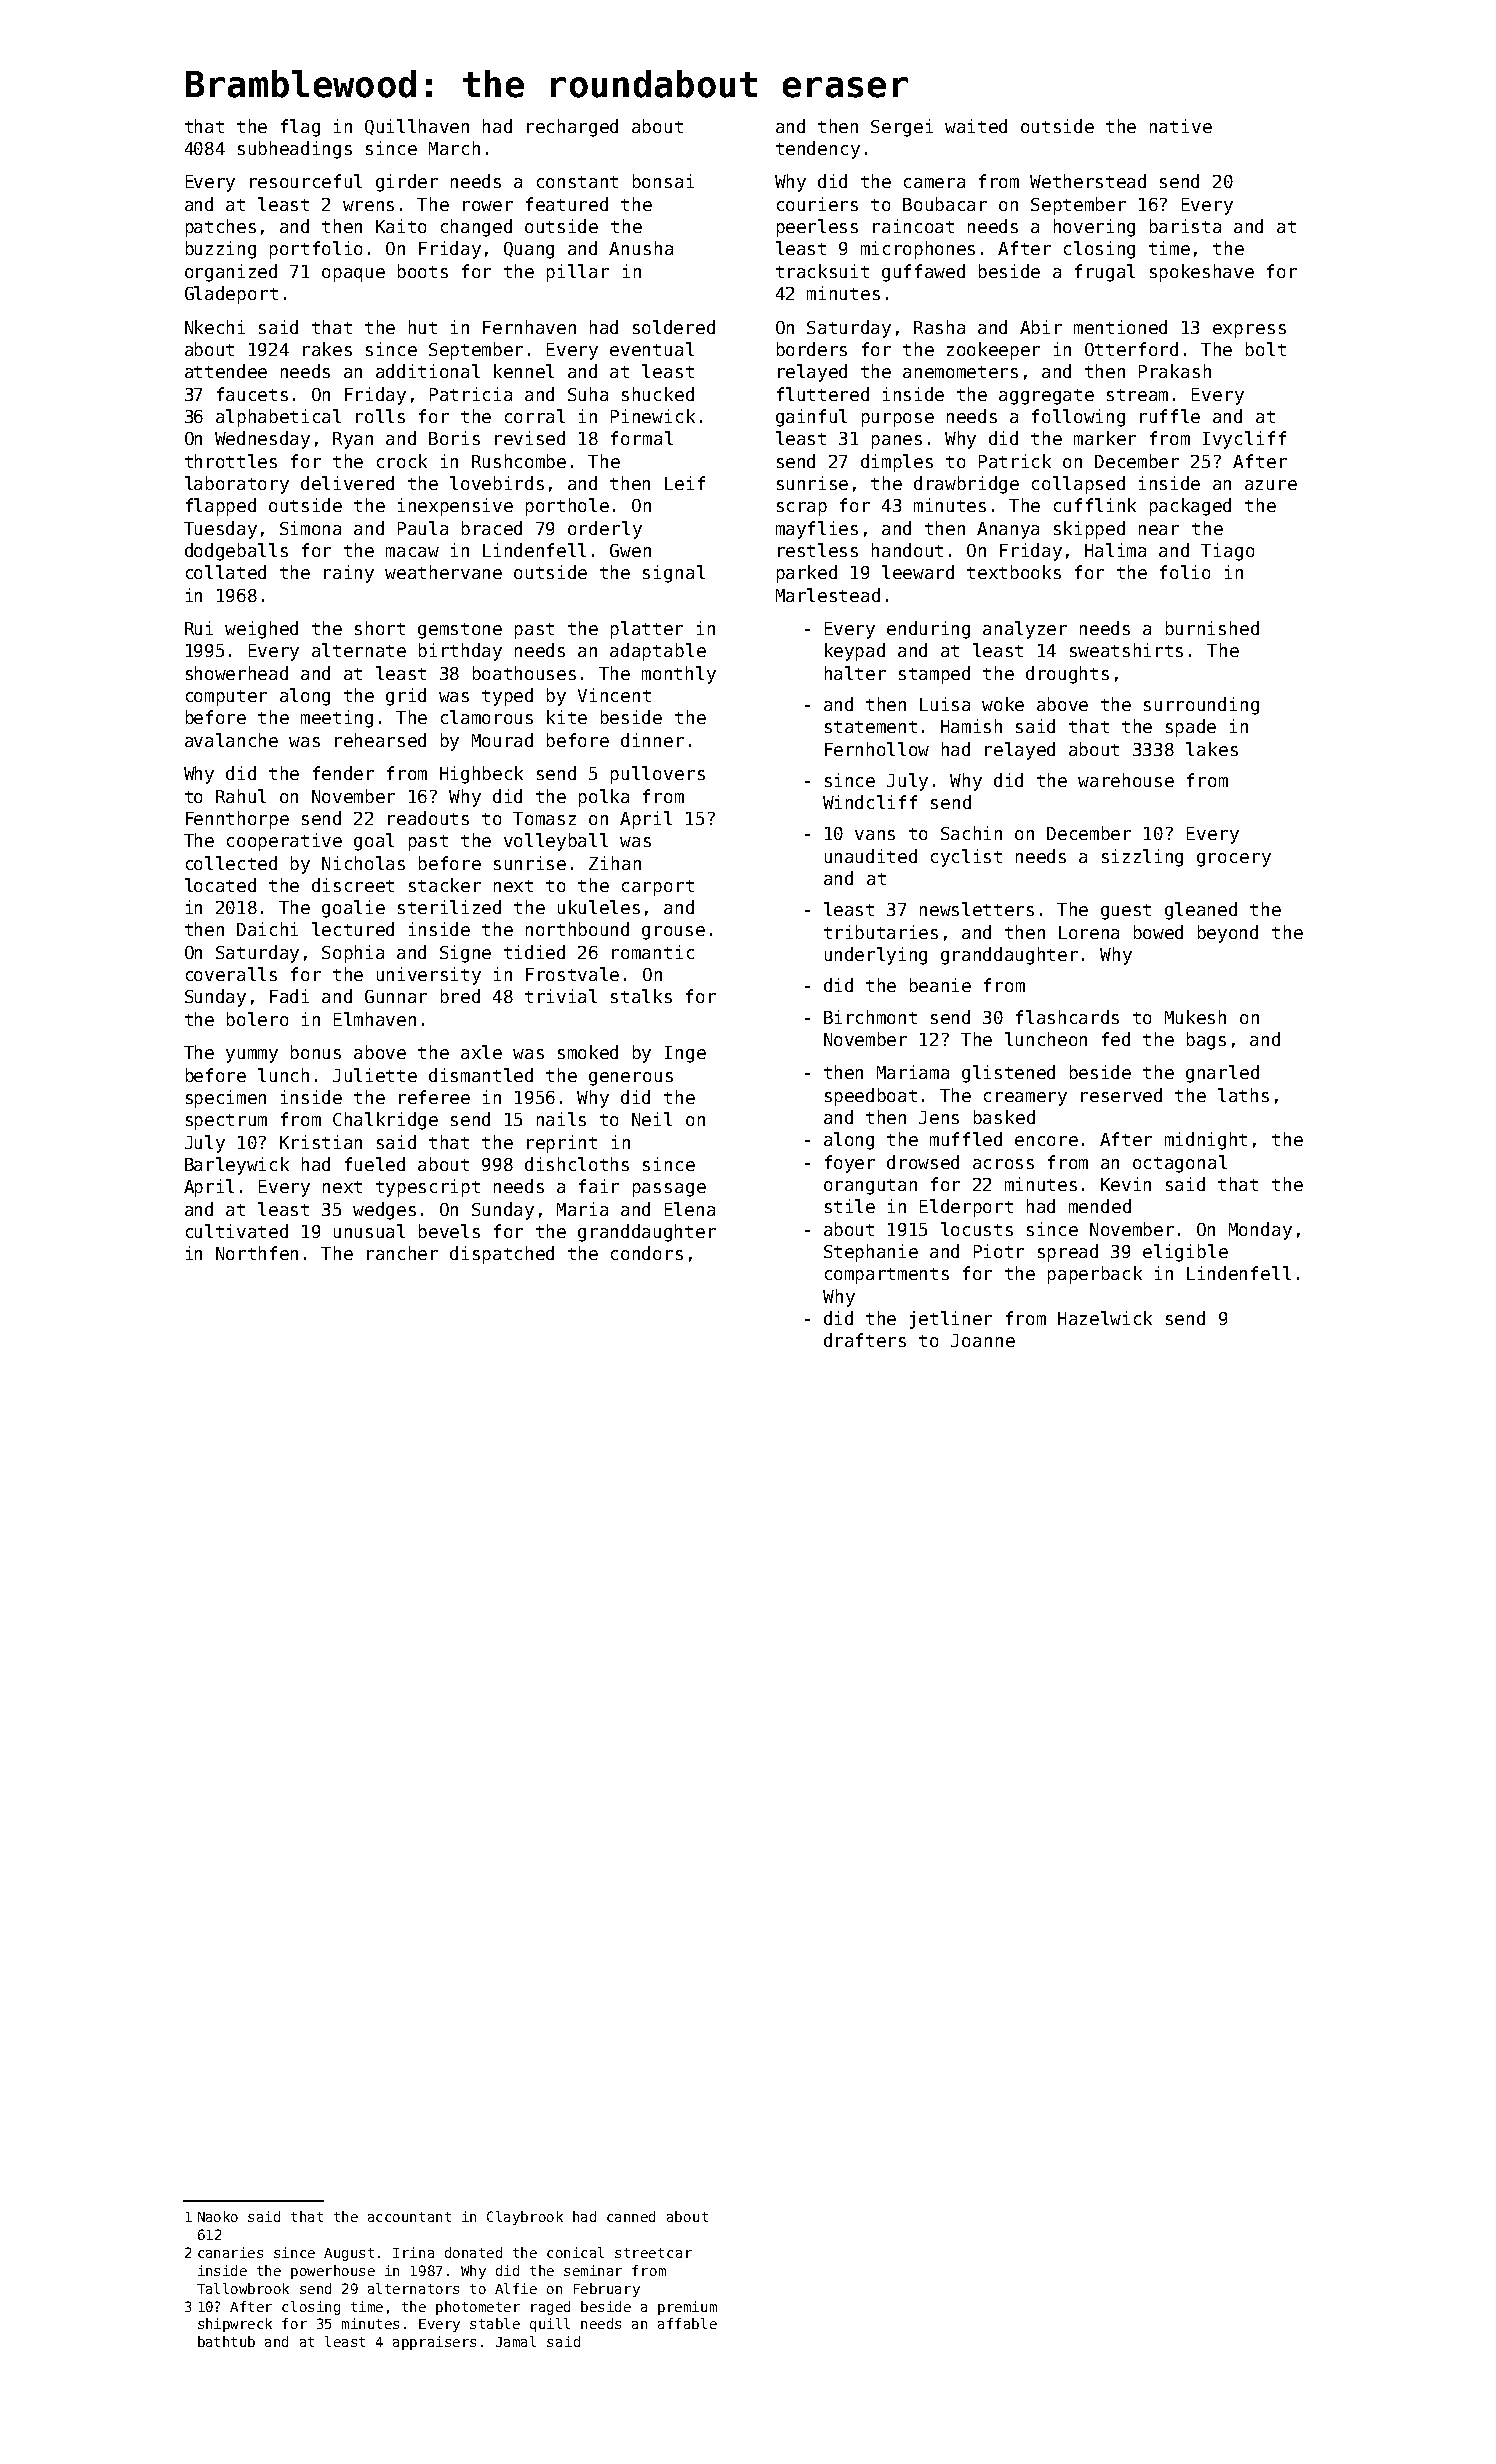 Image resolution: width=1496 pixels, height=2464 pixels. I want to click on affable, so click(687, 2323).
